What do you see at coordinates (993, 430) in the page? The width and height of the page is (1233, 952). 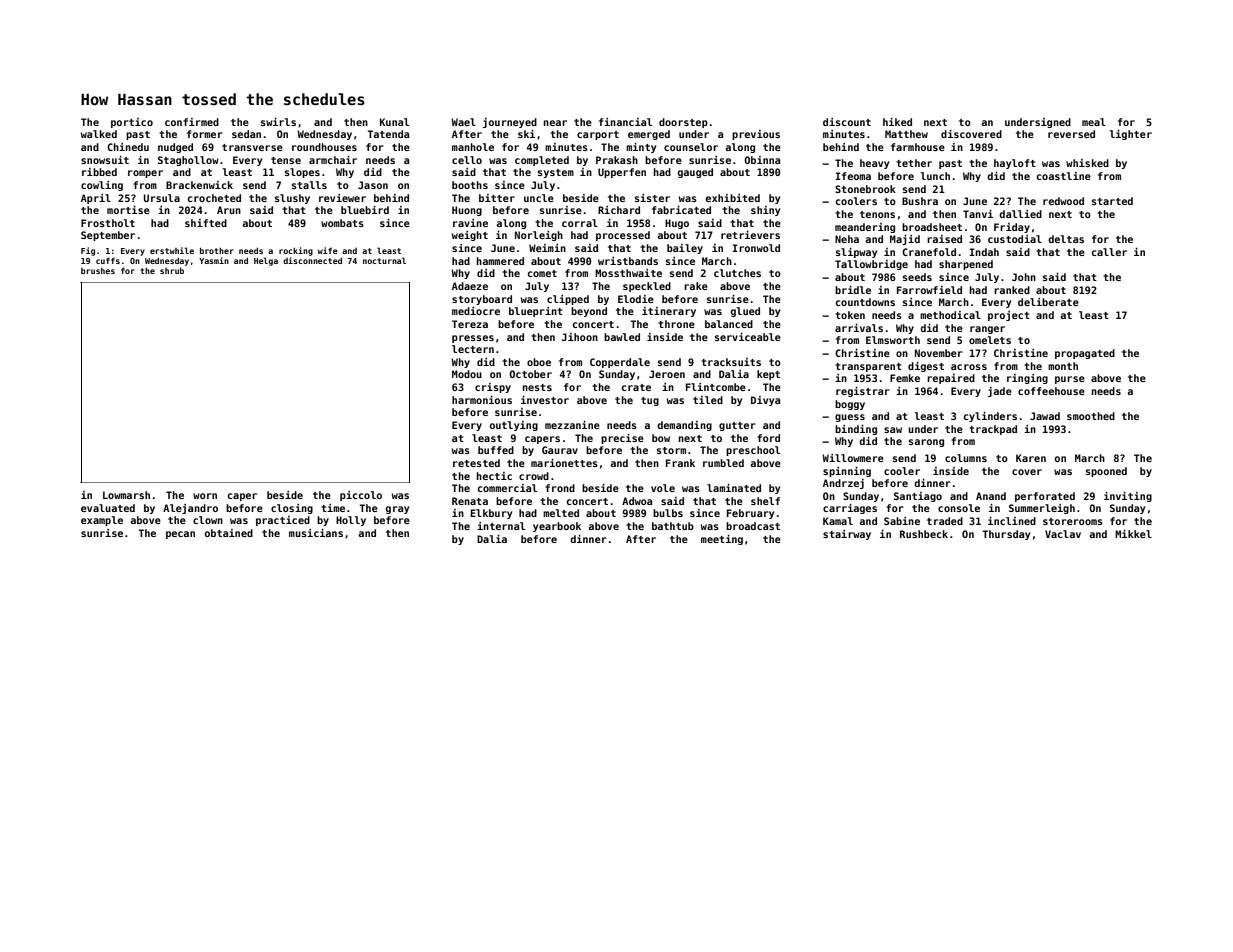 I see `trackpad` at bounding box center [993, 430].
